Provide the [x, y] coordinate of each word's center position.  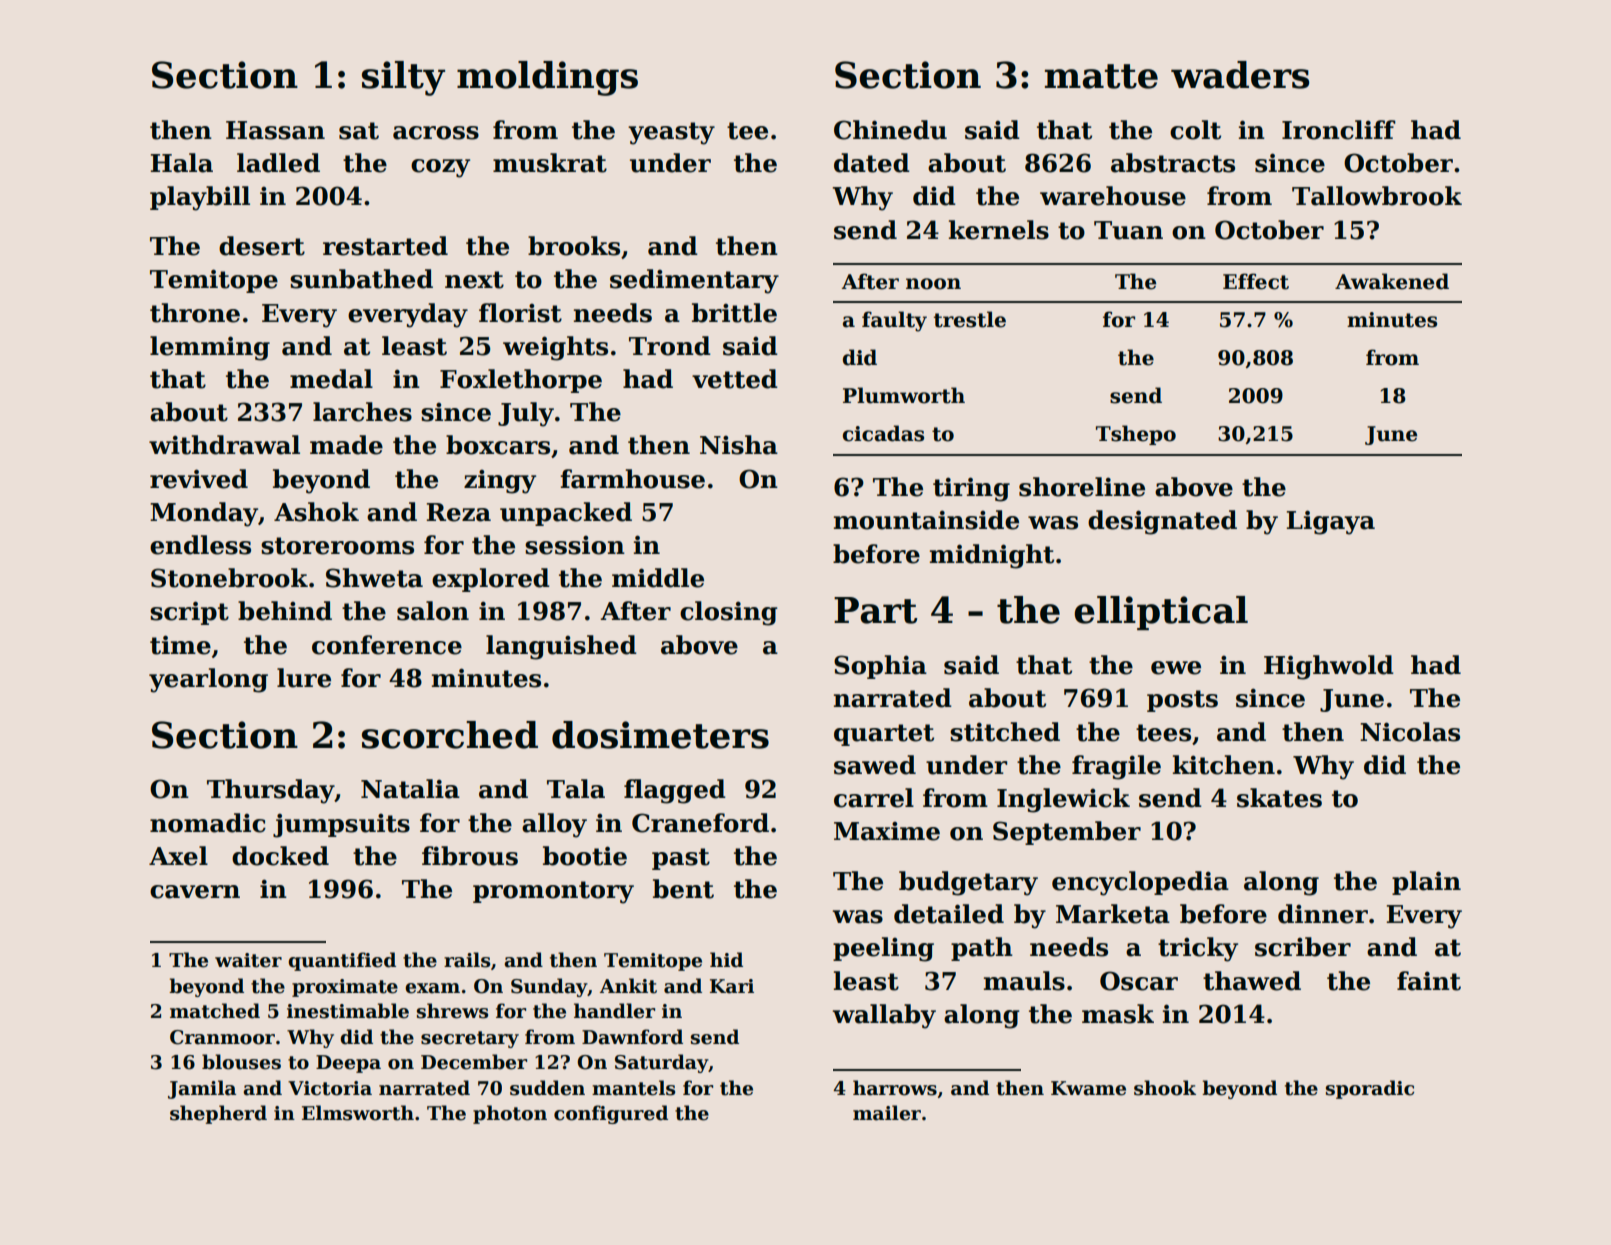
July [526, 414]
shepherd [218, 1114]
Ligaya [1330, 522]
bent [683, 889]
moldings [547, 78]
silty [403, 78]
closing [729, 613]
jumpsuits [341, 825]
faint [1429, 981]
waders [1240, 75]
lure [304, 678]
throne [195, 313]
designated [1162, 522]
